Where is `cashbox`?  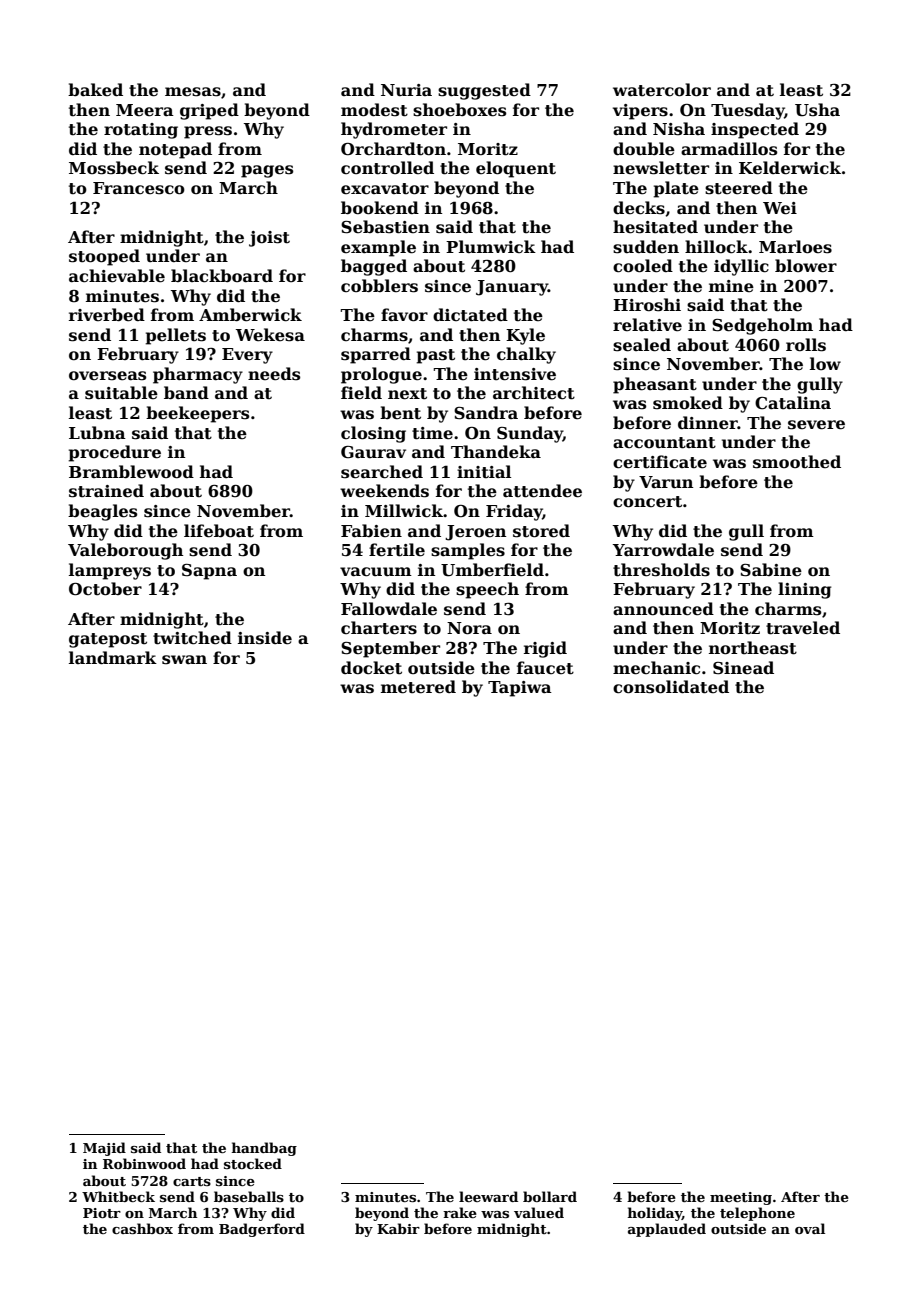 cashbox is located at coordinates (142, 1228).
